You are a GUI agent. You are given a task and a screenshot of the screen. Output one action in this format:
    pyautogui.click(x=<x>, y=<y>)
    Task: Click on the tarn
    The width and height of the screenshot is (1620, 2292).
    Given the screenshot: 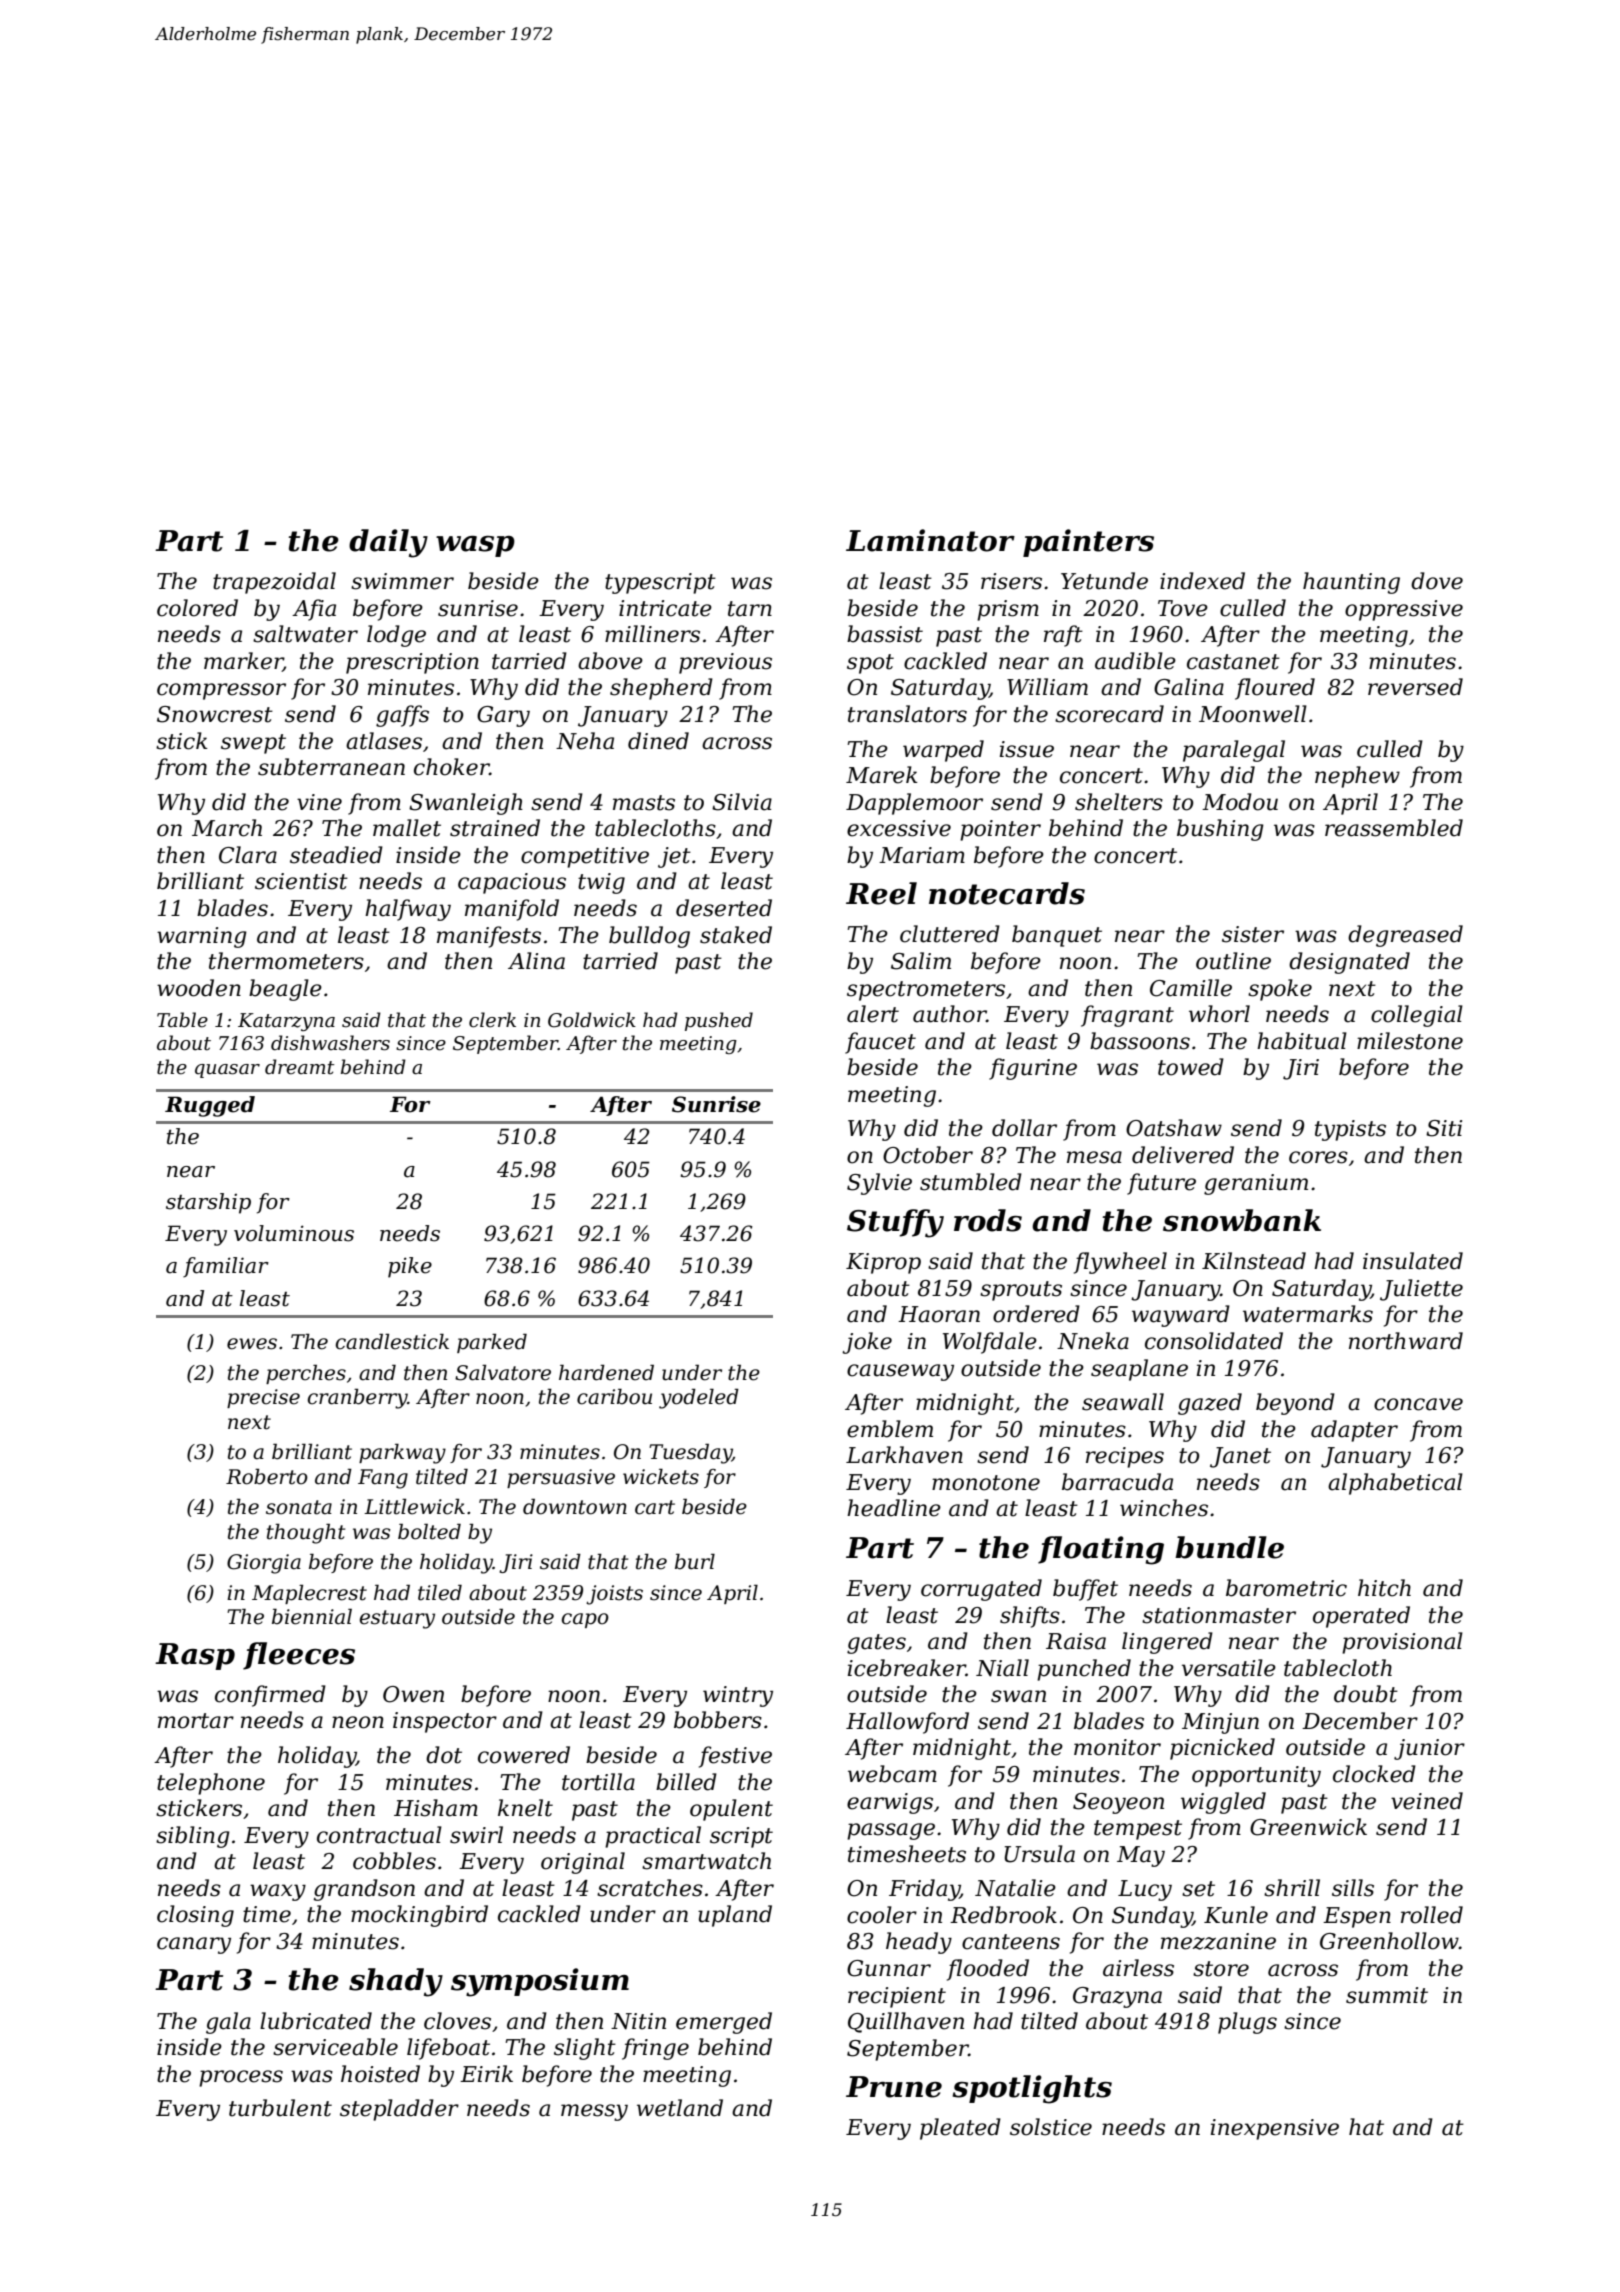 What is the action you would take?
    pyautogui.click(x=750, y=609)
